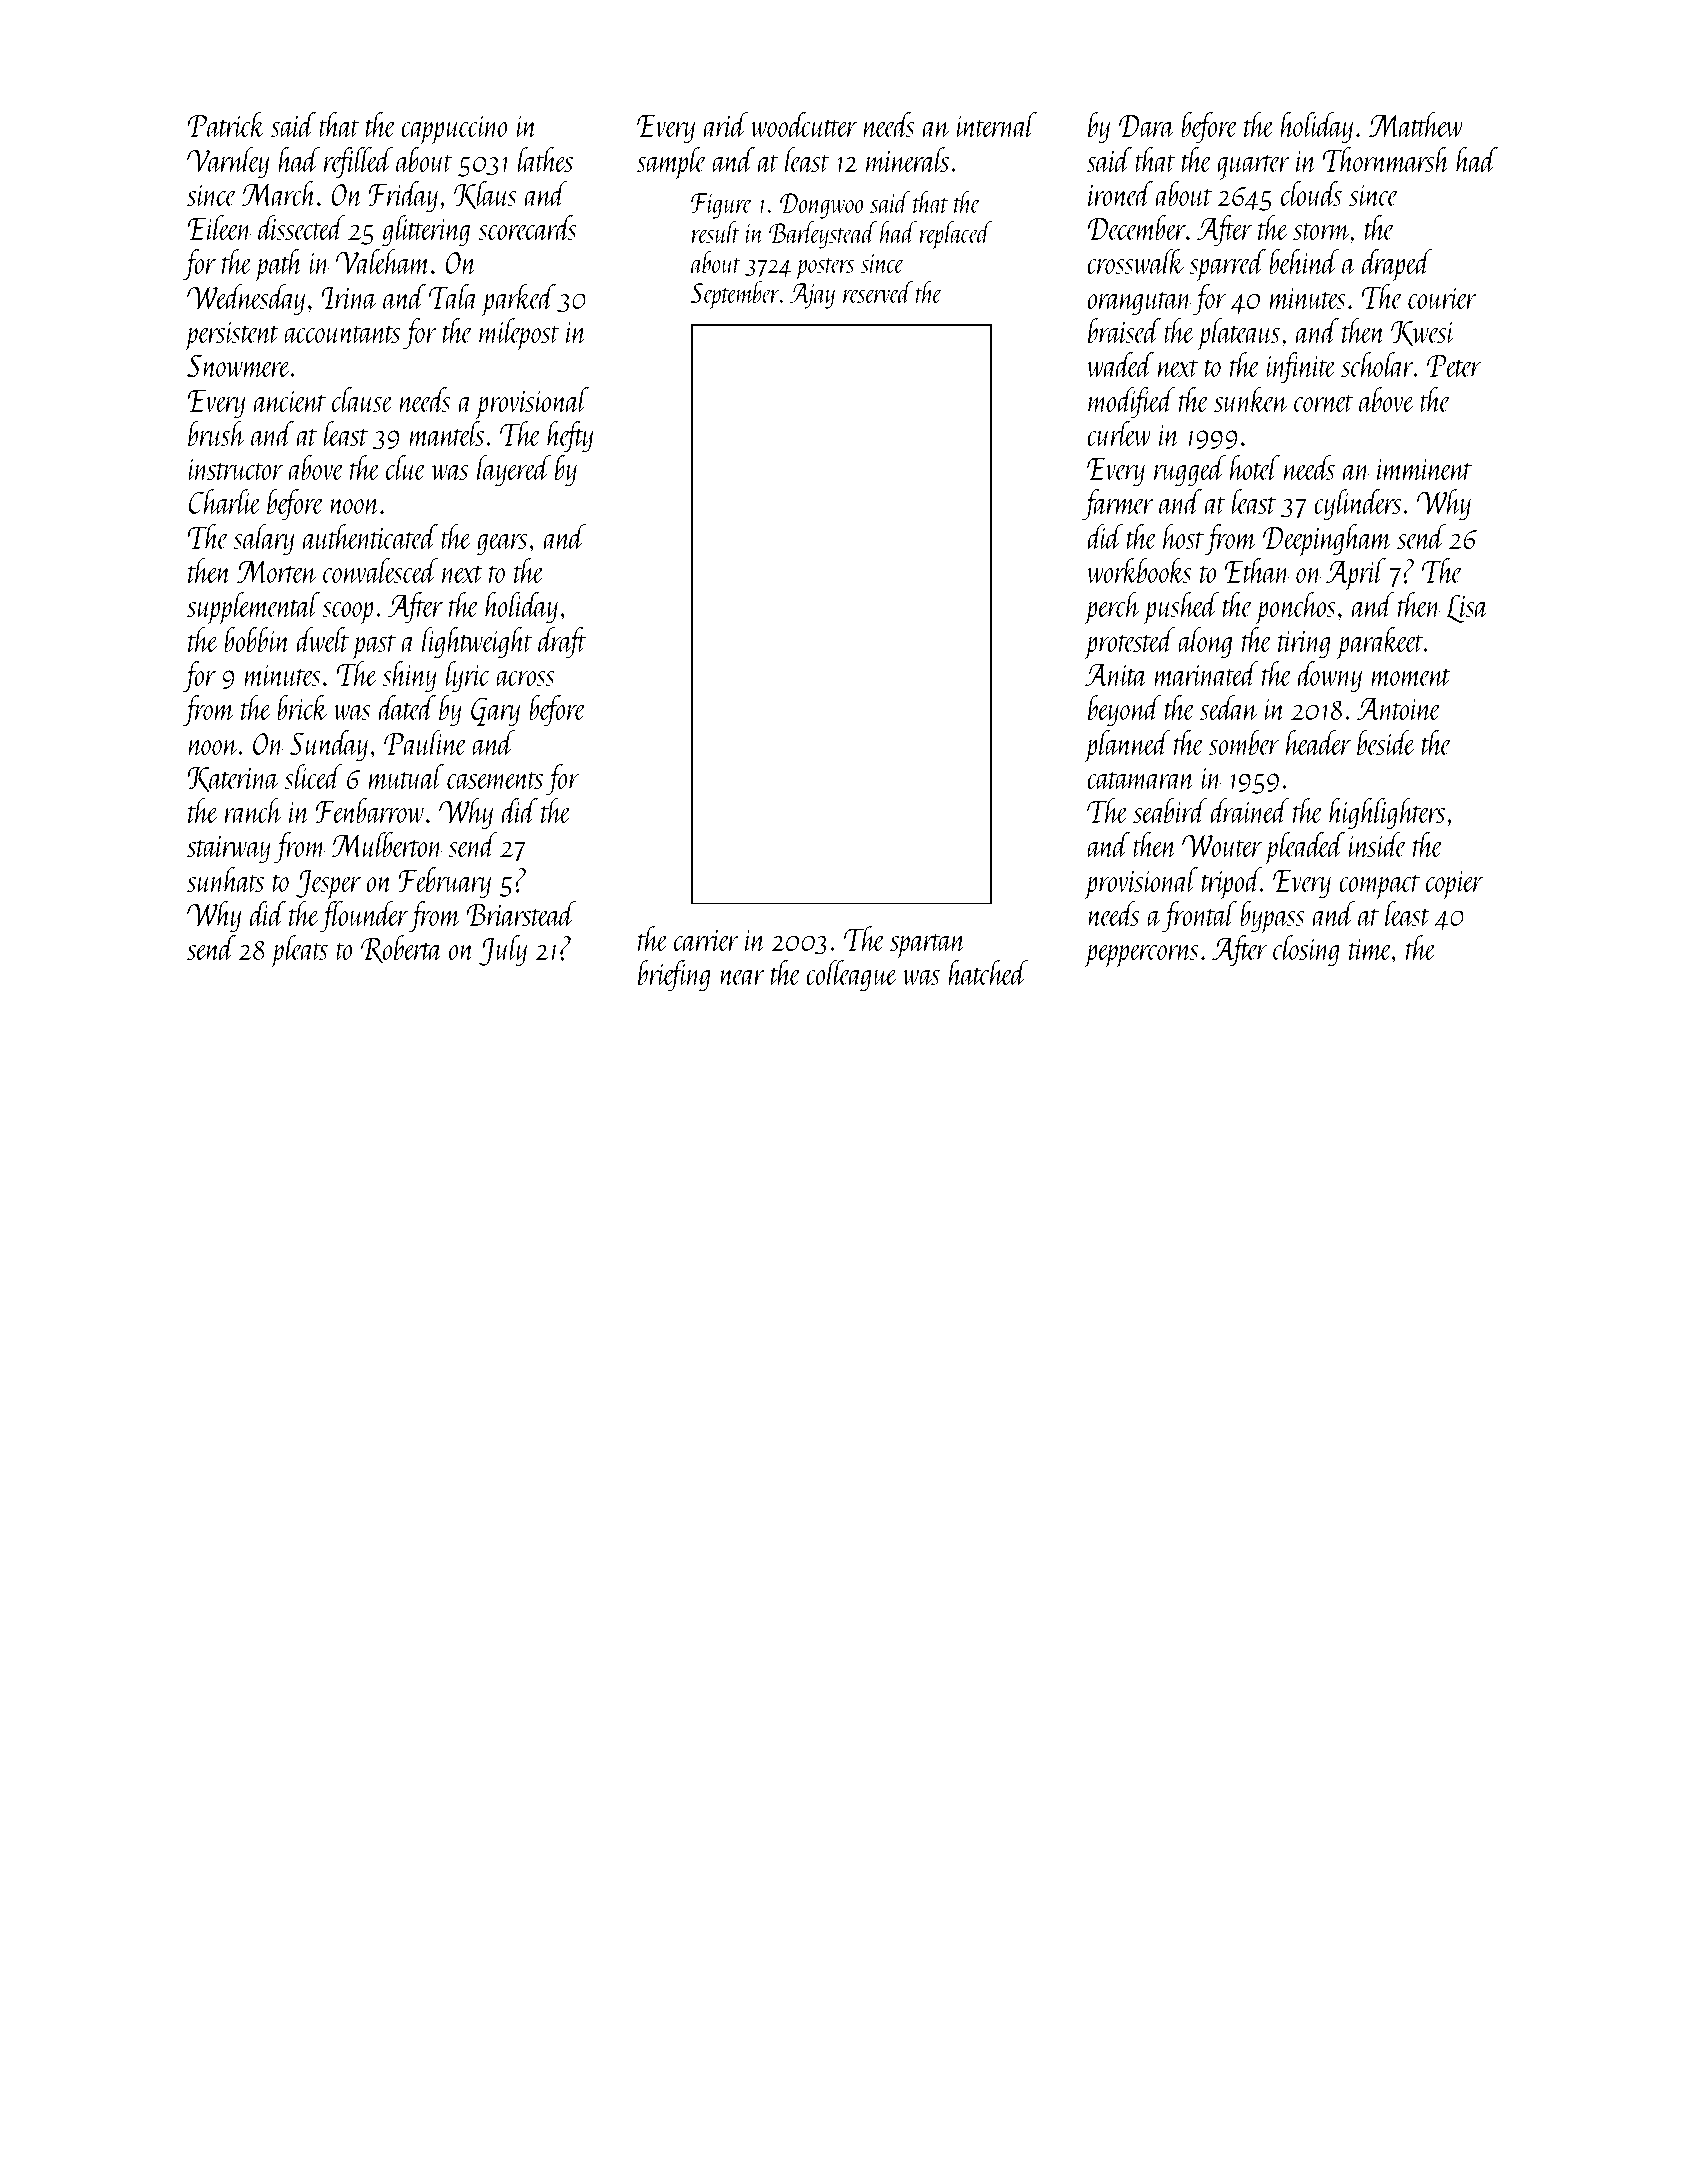 The image size is (1683, 2178). What do you see at coordinates (804, 124) in the page?
I see `woodcutter` at bounding box center [804, 124].
